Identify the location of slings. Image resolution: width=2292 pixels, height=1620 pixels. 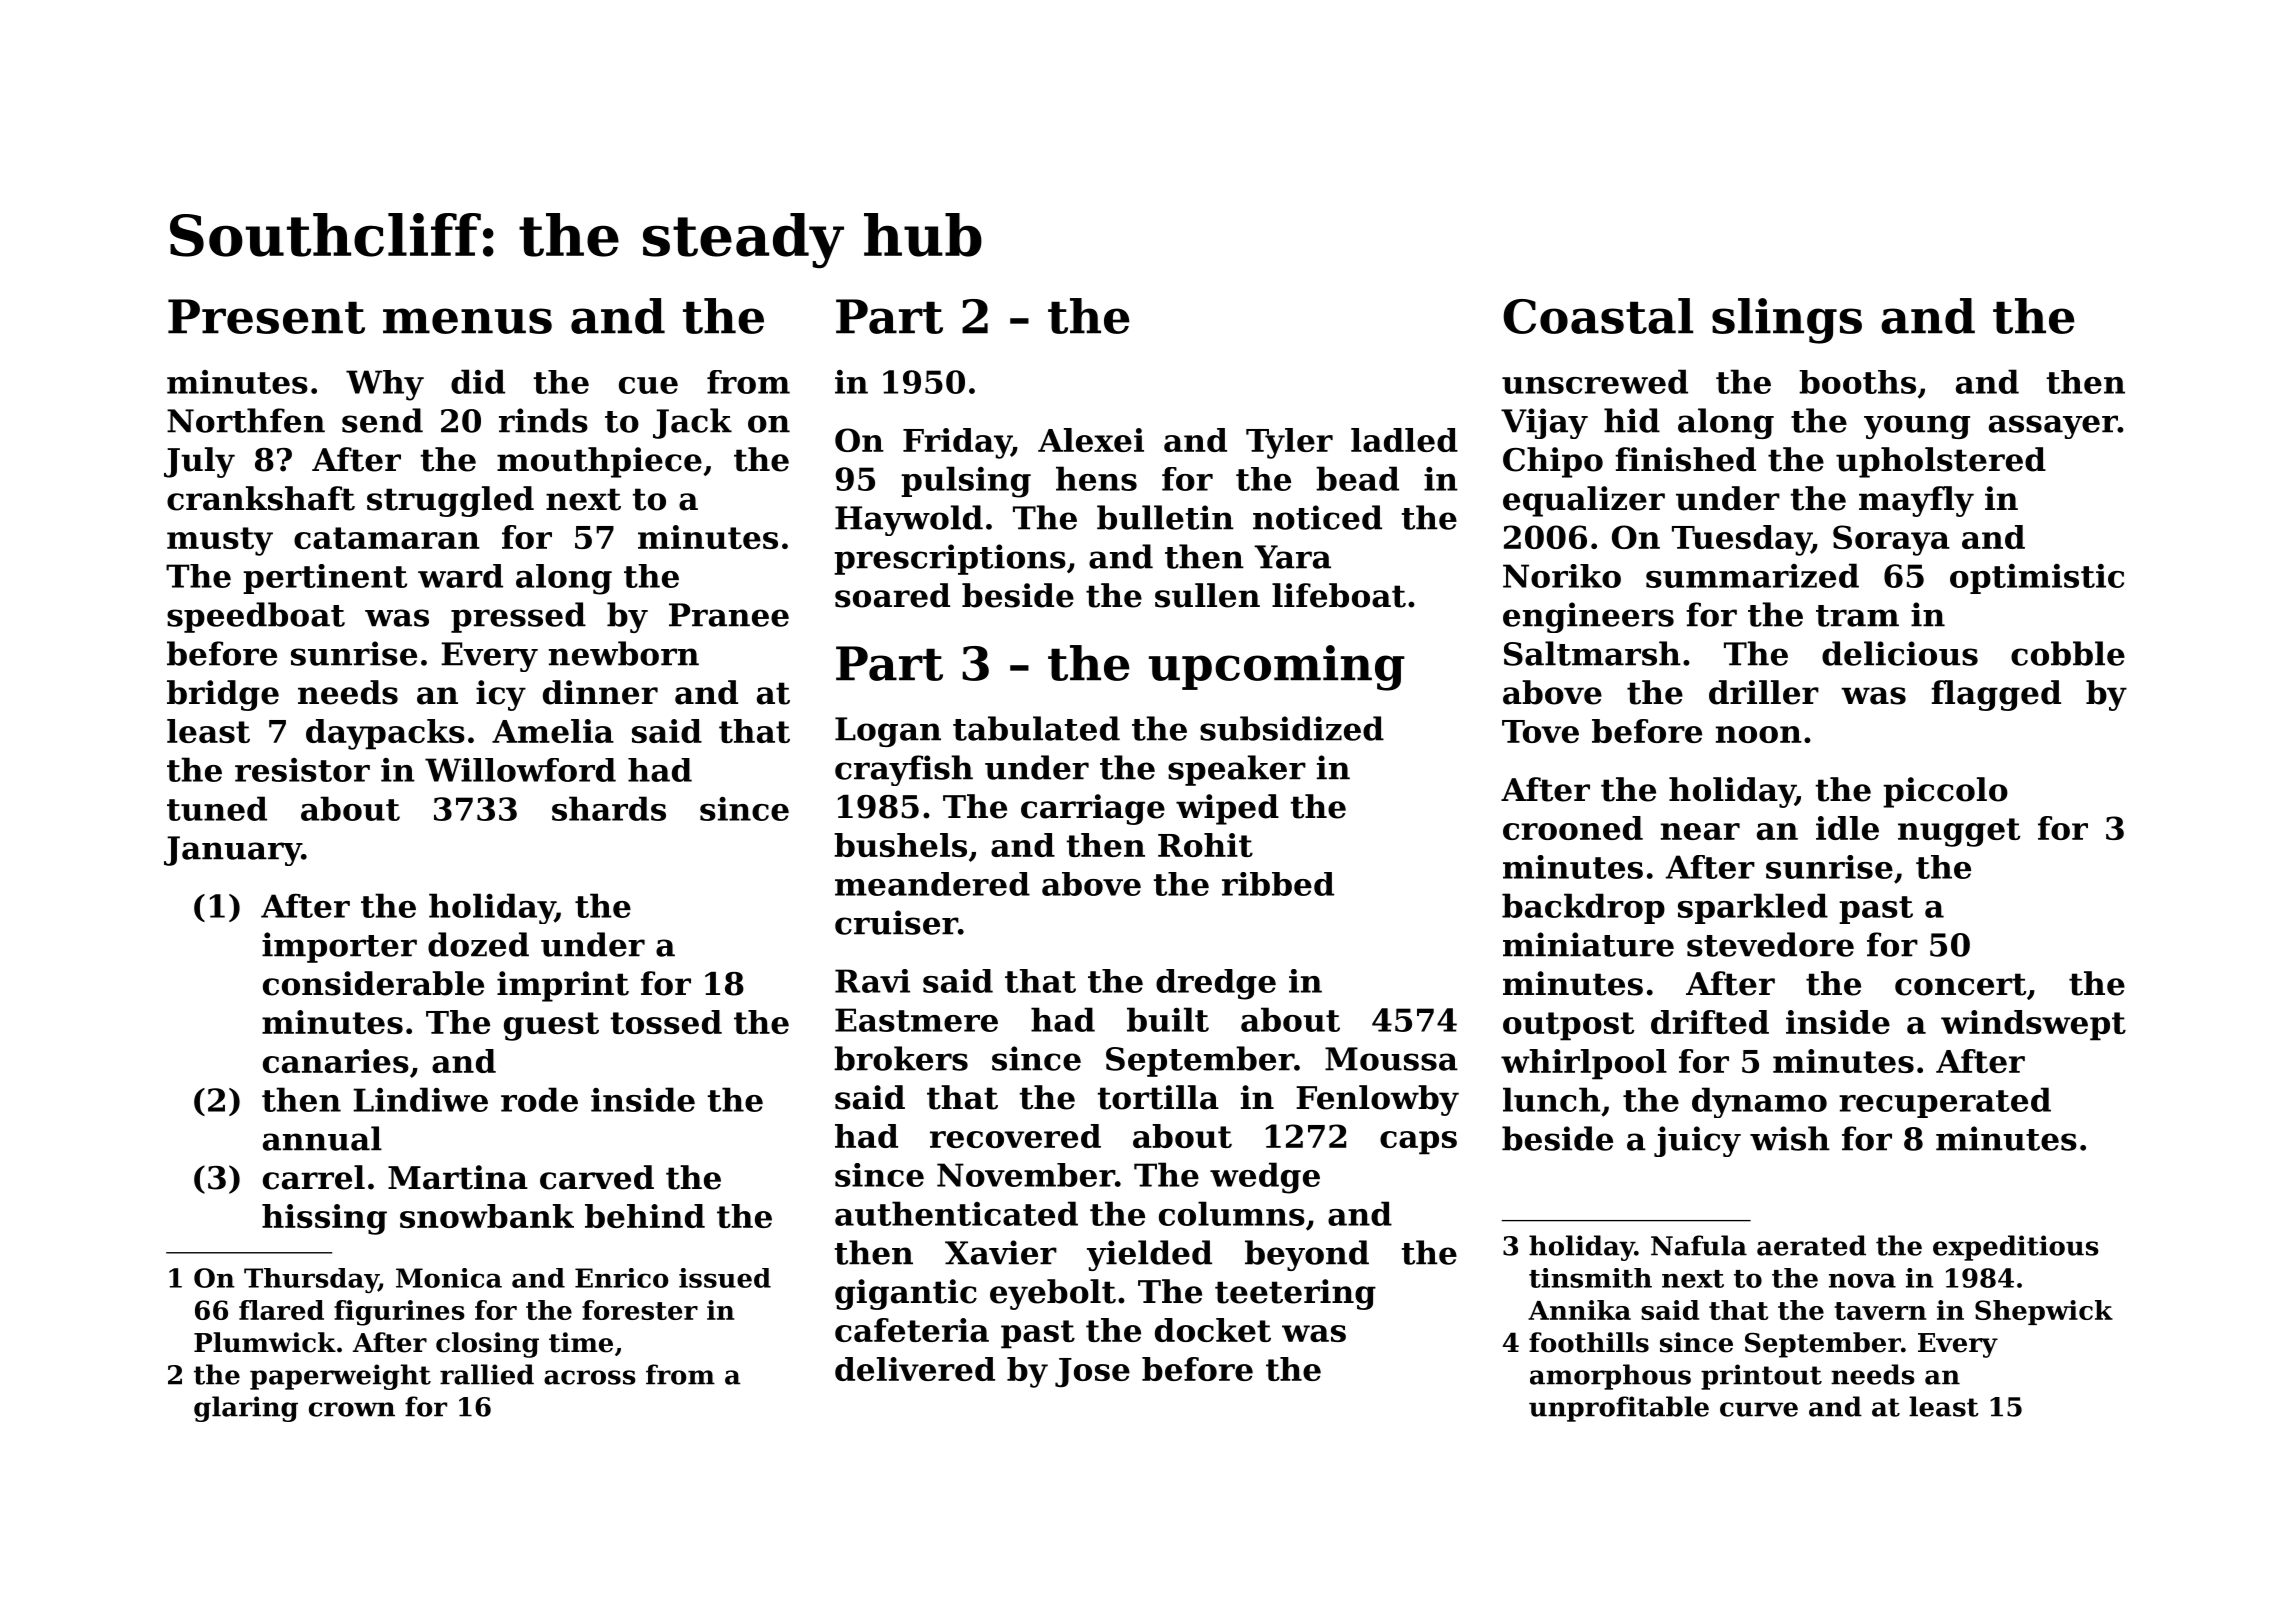
(1787, 321).
